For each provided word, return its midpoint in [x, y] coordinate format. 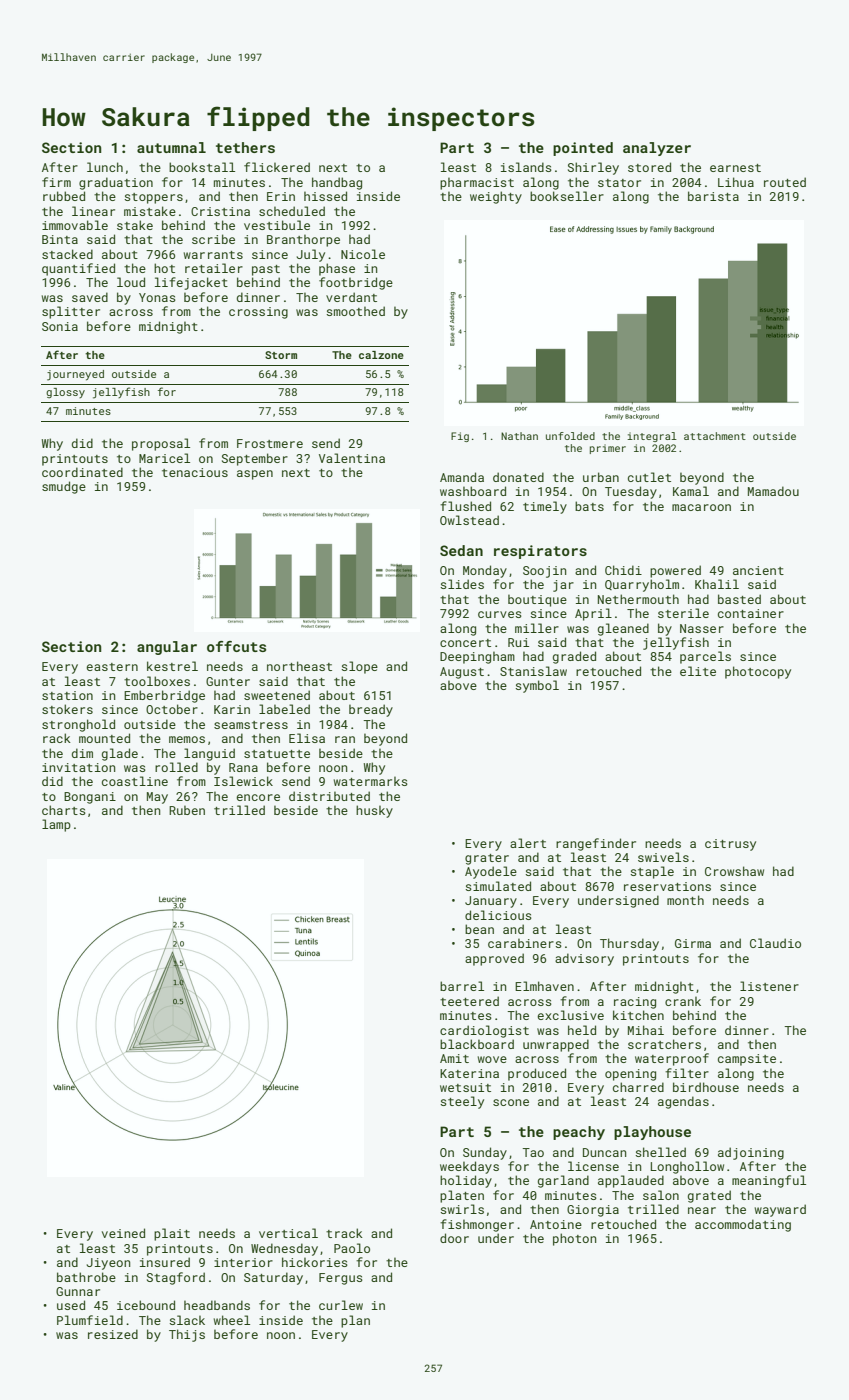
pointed [583, 149]
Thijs [187, 1335]
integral [652, 437]
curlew [341, 1305]
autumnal [171, 147]
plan [355, 1321]
